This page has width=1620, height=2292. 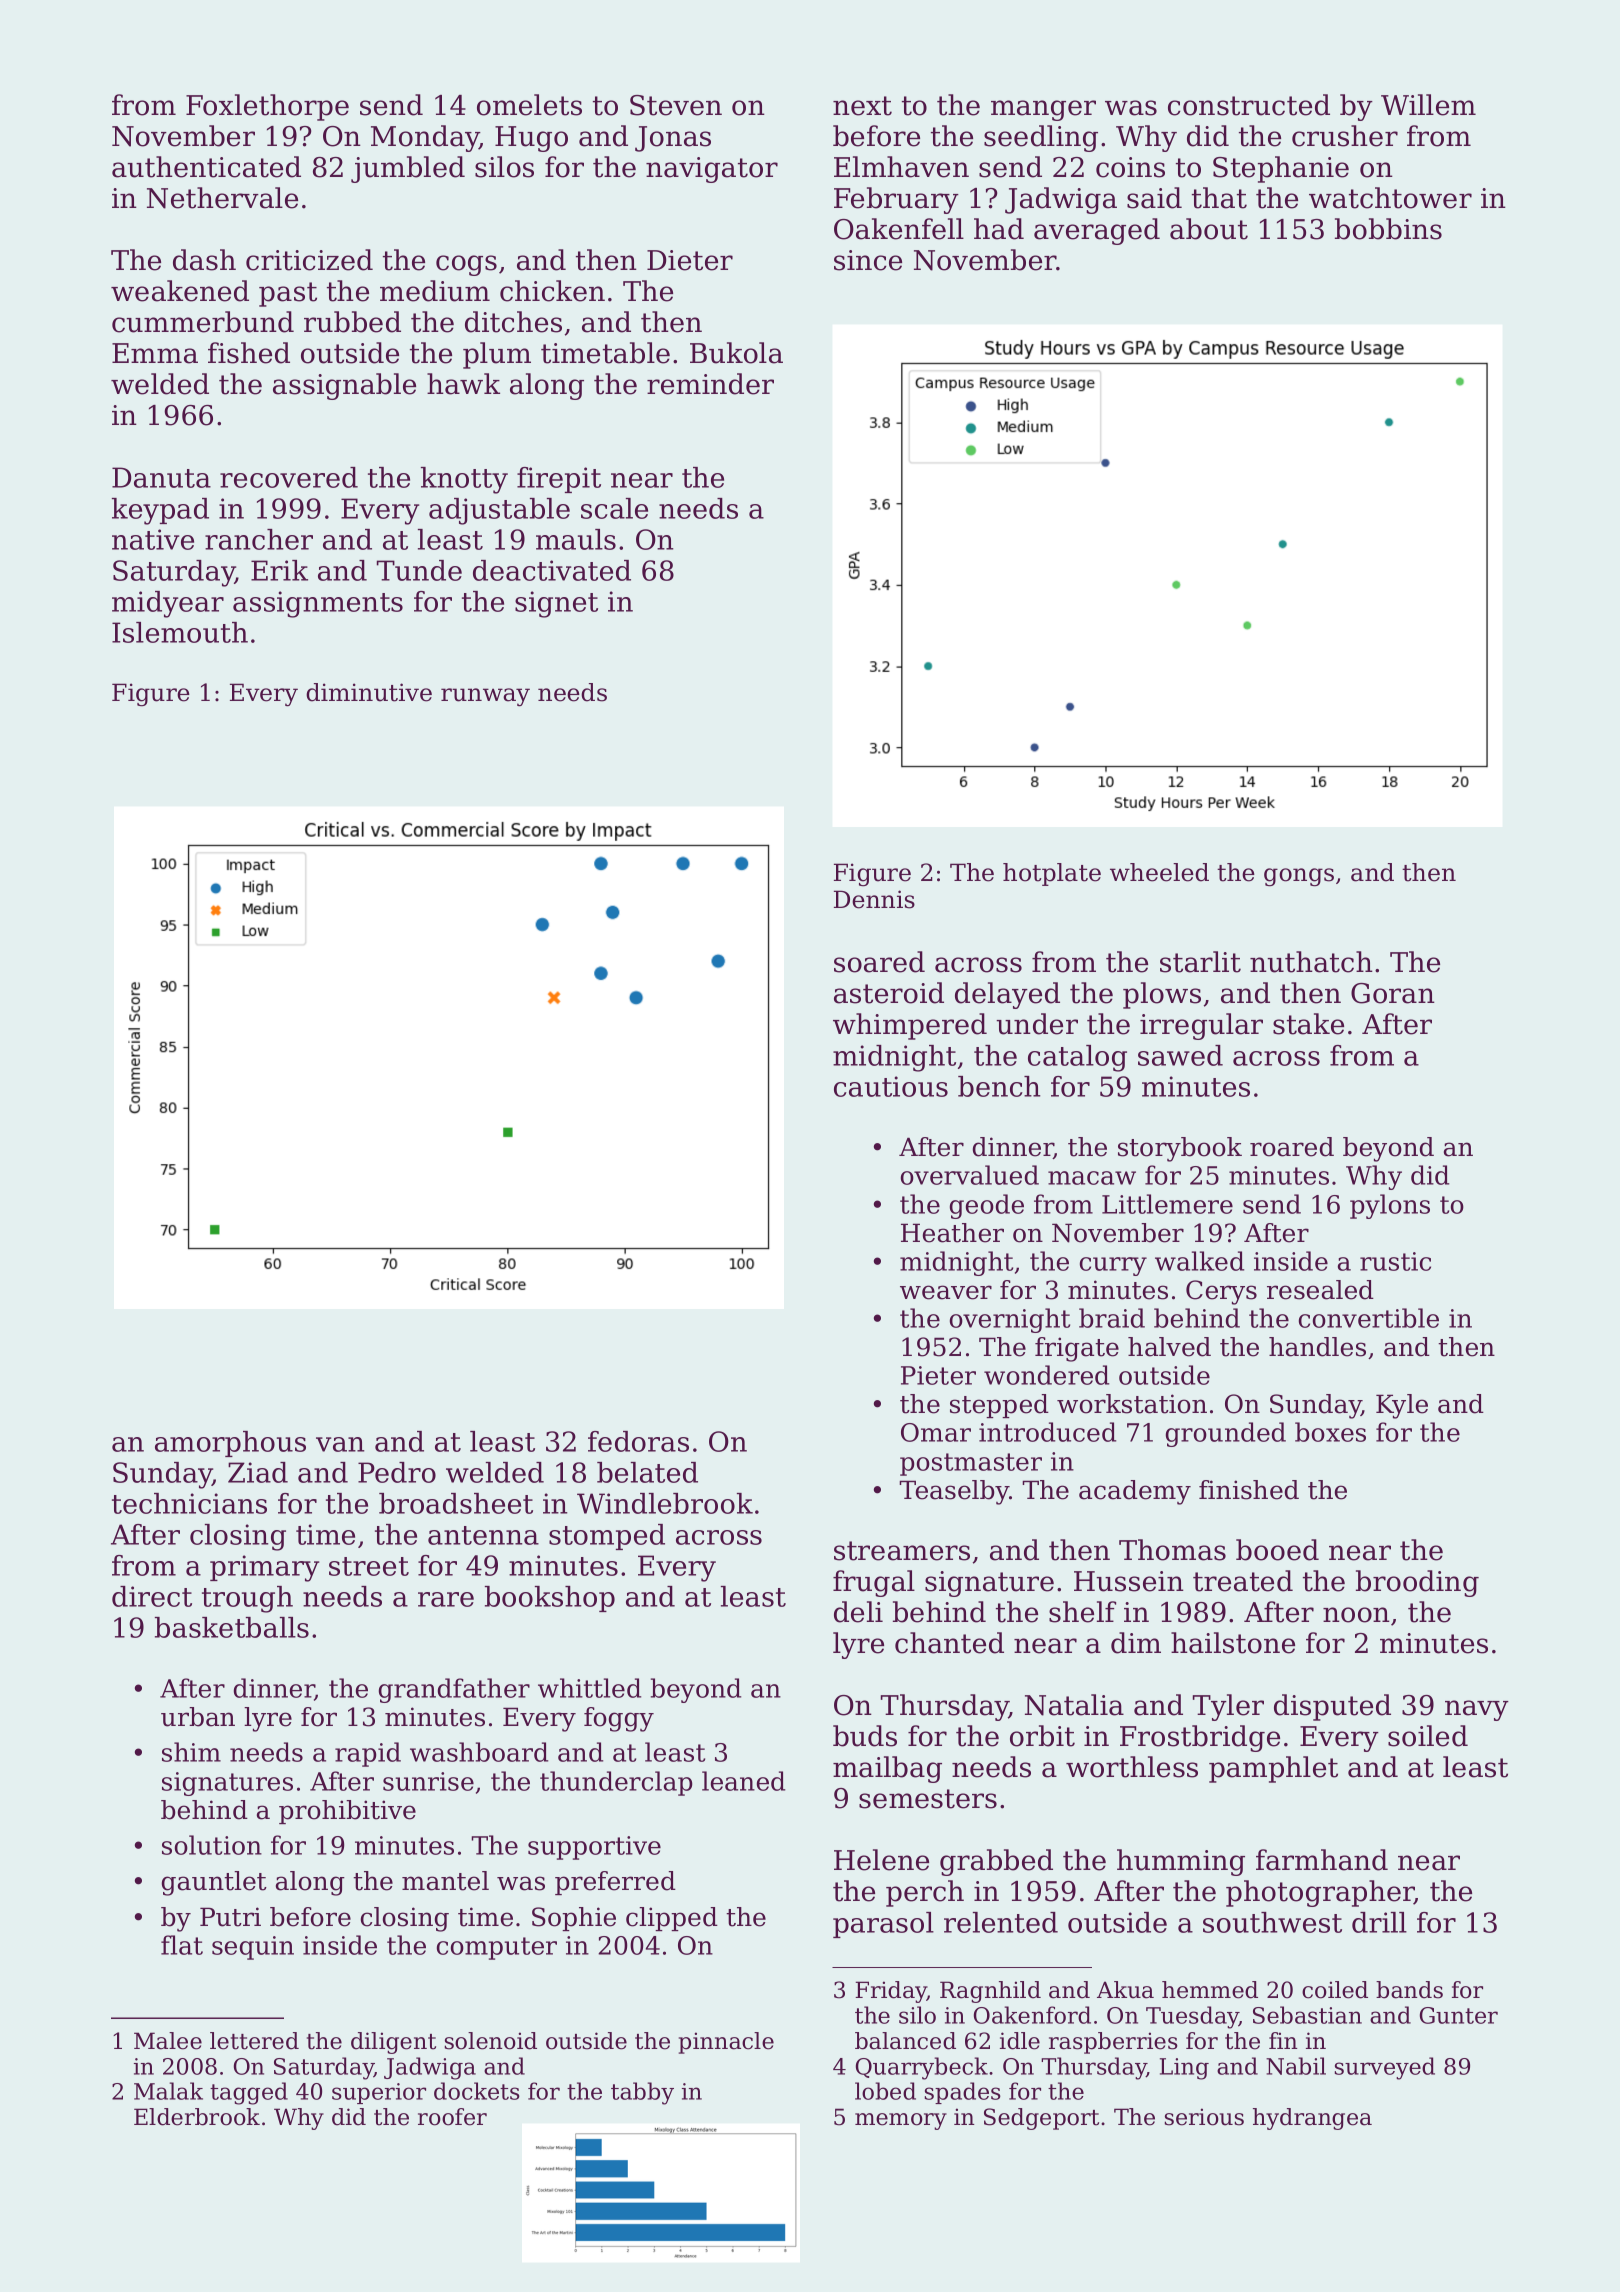 What do you see at coordinates (446, 1599) in the page?
I see `rare` at bounding box center [446, 1599].
